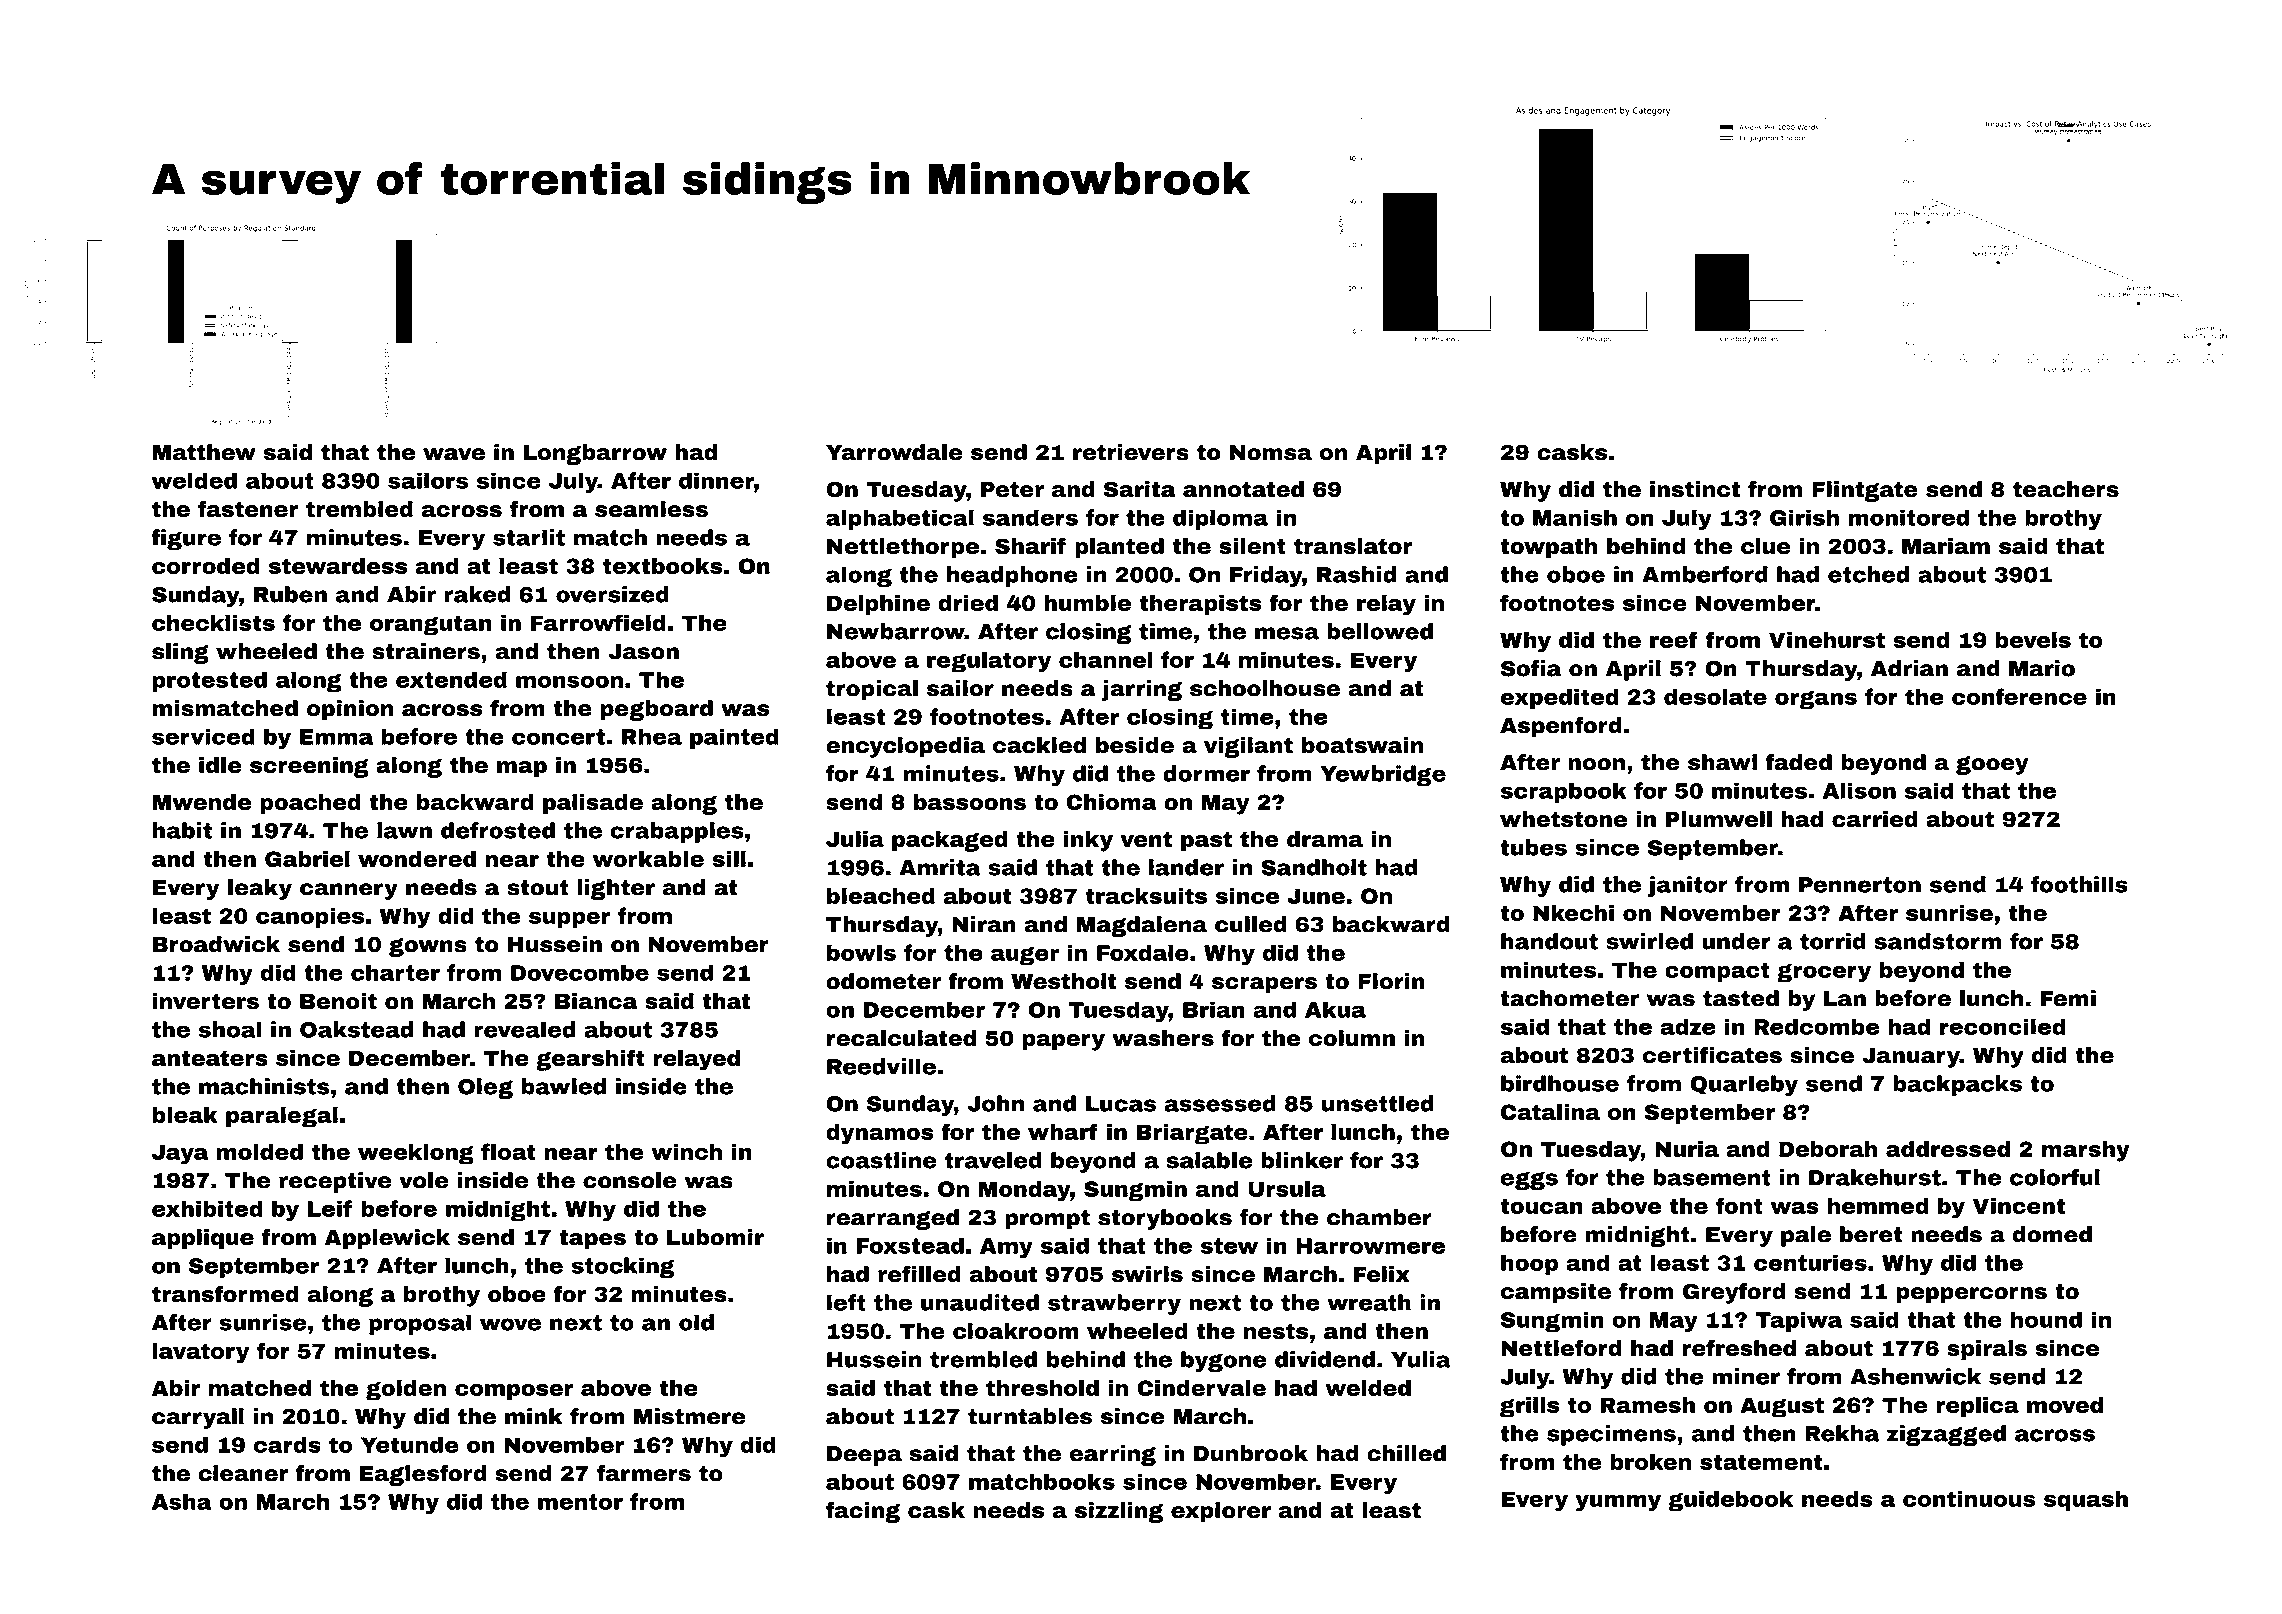 The height and width of the screenshot is (1614, 2282). What do you see at coordinates (595, 454) in the screenshot?
I see `Longbarrow` at bounding box center [595, 454].
